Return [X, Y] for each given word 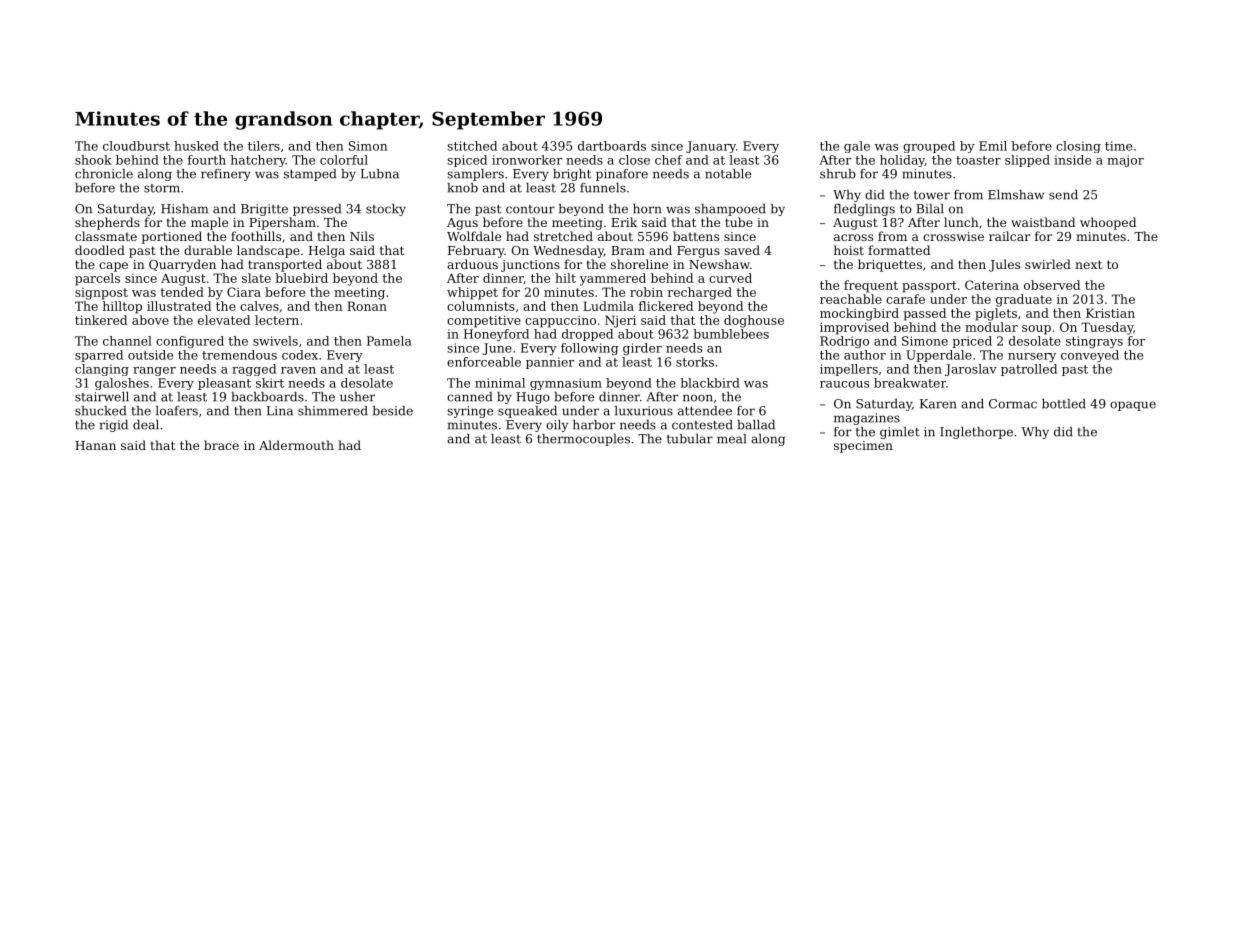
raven [298, 370]
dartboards [612, 146]
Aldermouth [296, 445]
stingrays [1094, 342]
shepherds [107, 223]
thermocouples [583, 440]
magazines [867, 419]
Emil [993, 146]
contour [530, 209]
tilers [264, 146]
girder [642, 349]
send [1063, 195]
